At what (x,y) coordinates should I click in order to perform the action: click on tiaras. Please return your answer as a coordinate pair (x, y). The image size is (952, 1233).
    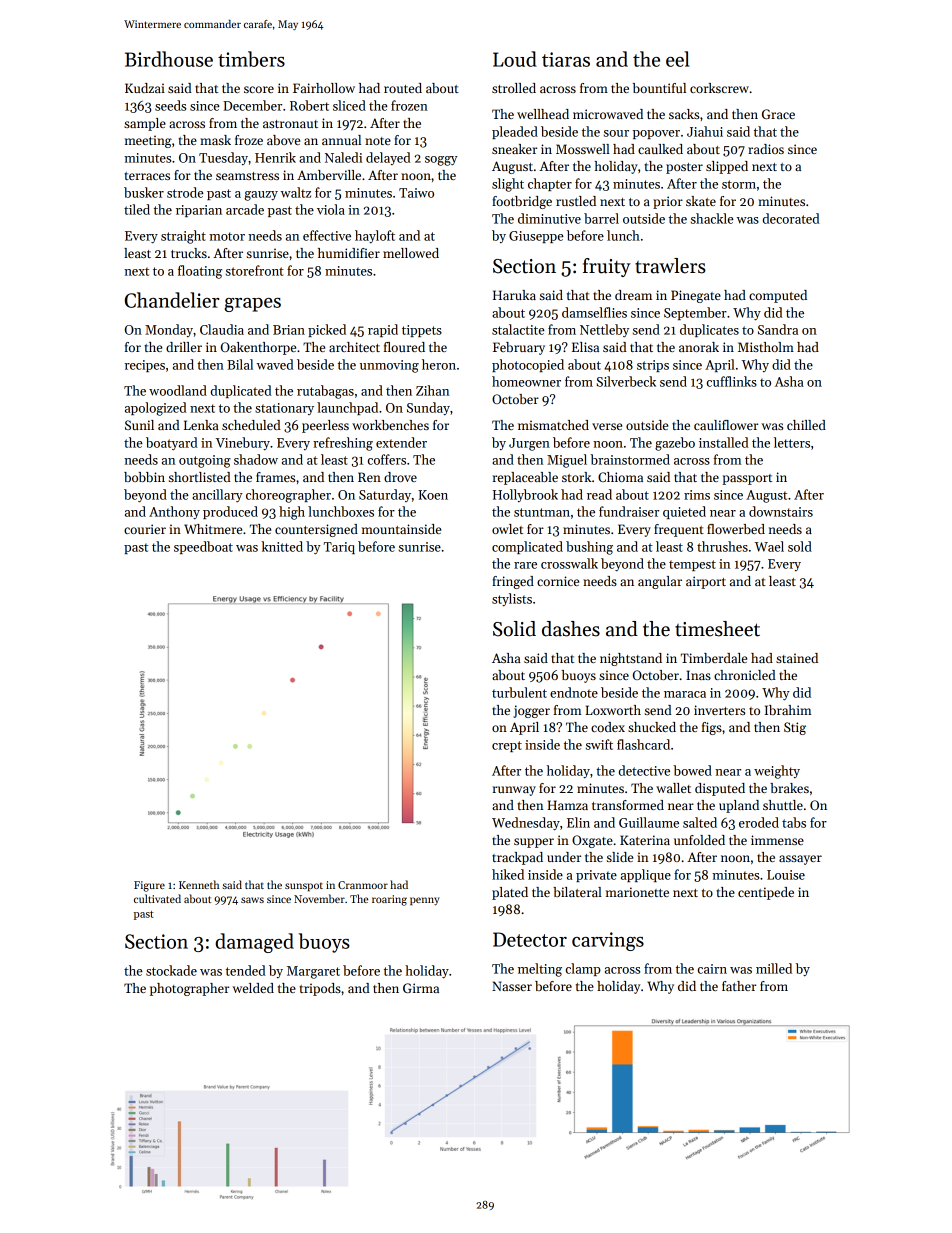
    Looking at the image, I should click on (566, 59).
